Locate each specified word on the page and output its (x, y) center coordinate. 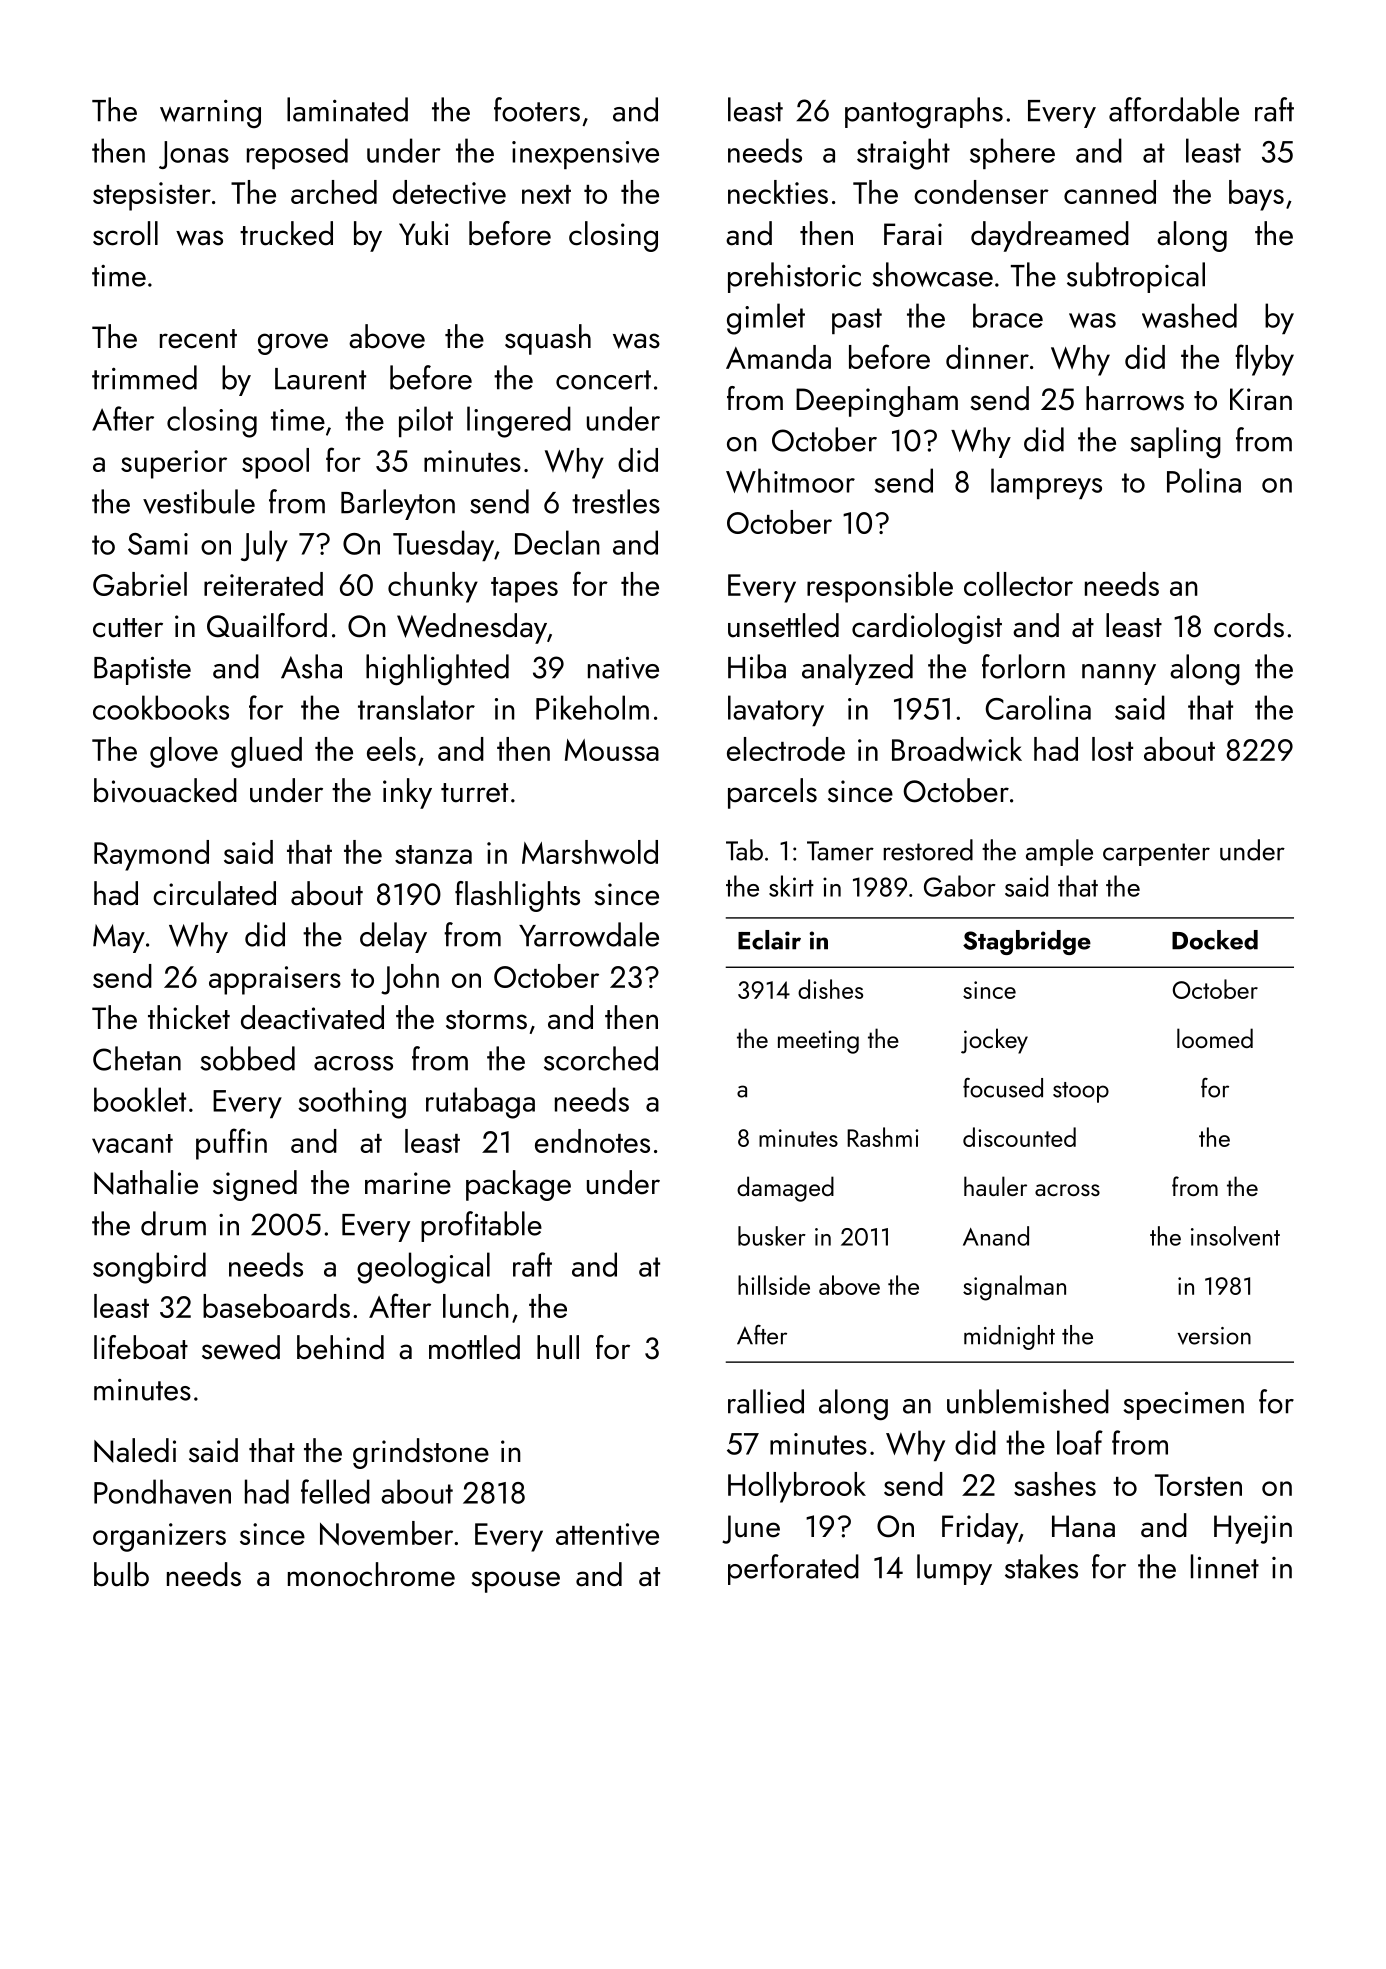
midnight (1009, 1337)
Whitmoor (790, 480)
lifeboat (141, 1347)
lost (1112, 749)
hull (558, 1347)
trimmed (144, 377)
